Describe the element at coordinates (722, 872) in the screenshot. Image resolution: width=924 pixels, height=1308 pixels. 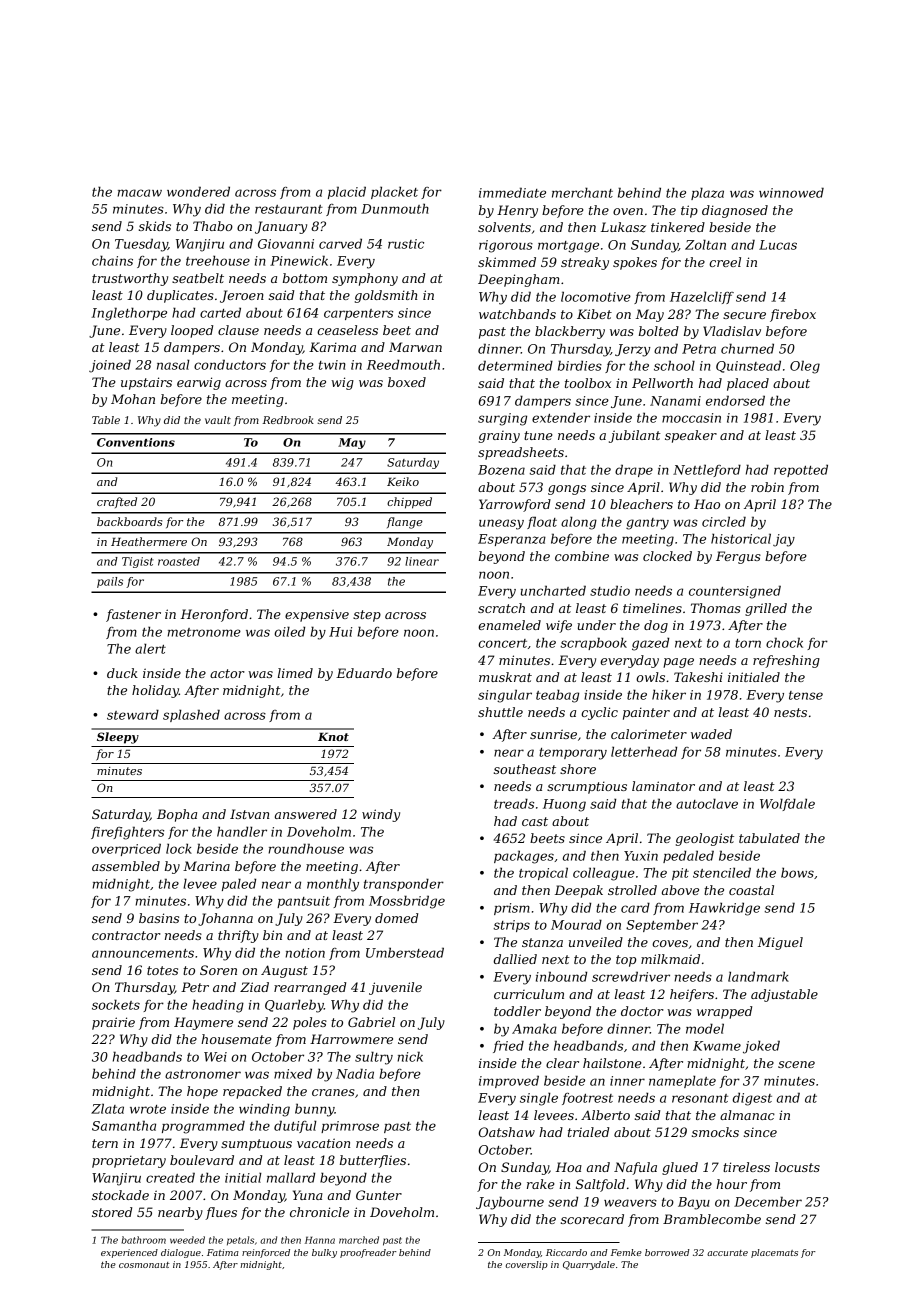
I see `stenciled` at that location.
